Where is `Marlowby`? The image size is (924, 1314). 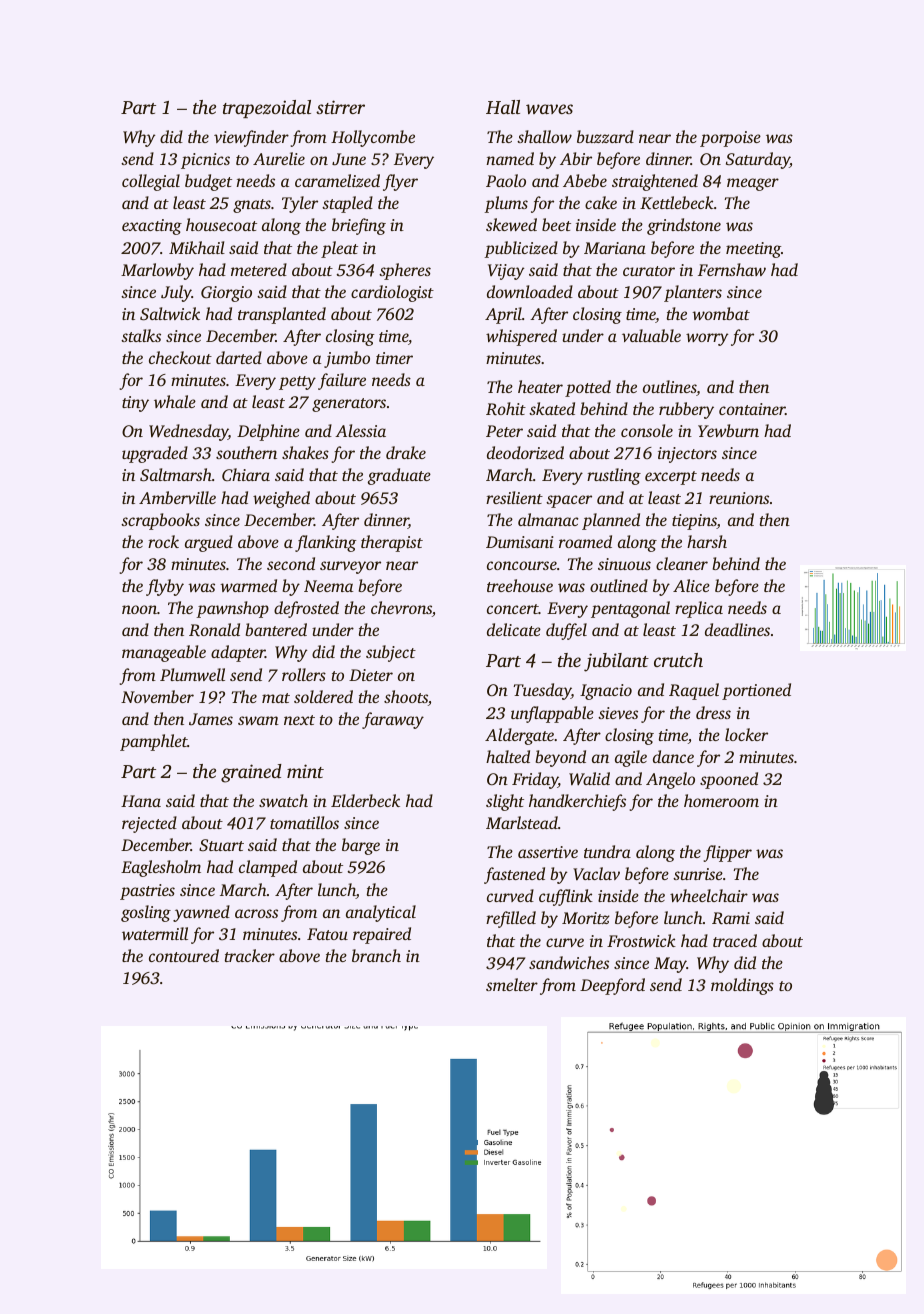 Marlowby is located at coordinates (157, 271).
